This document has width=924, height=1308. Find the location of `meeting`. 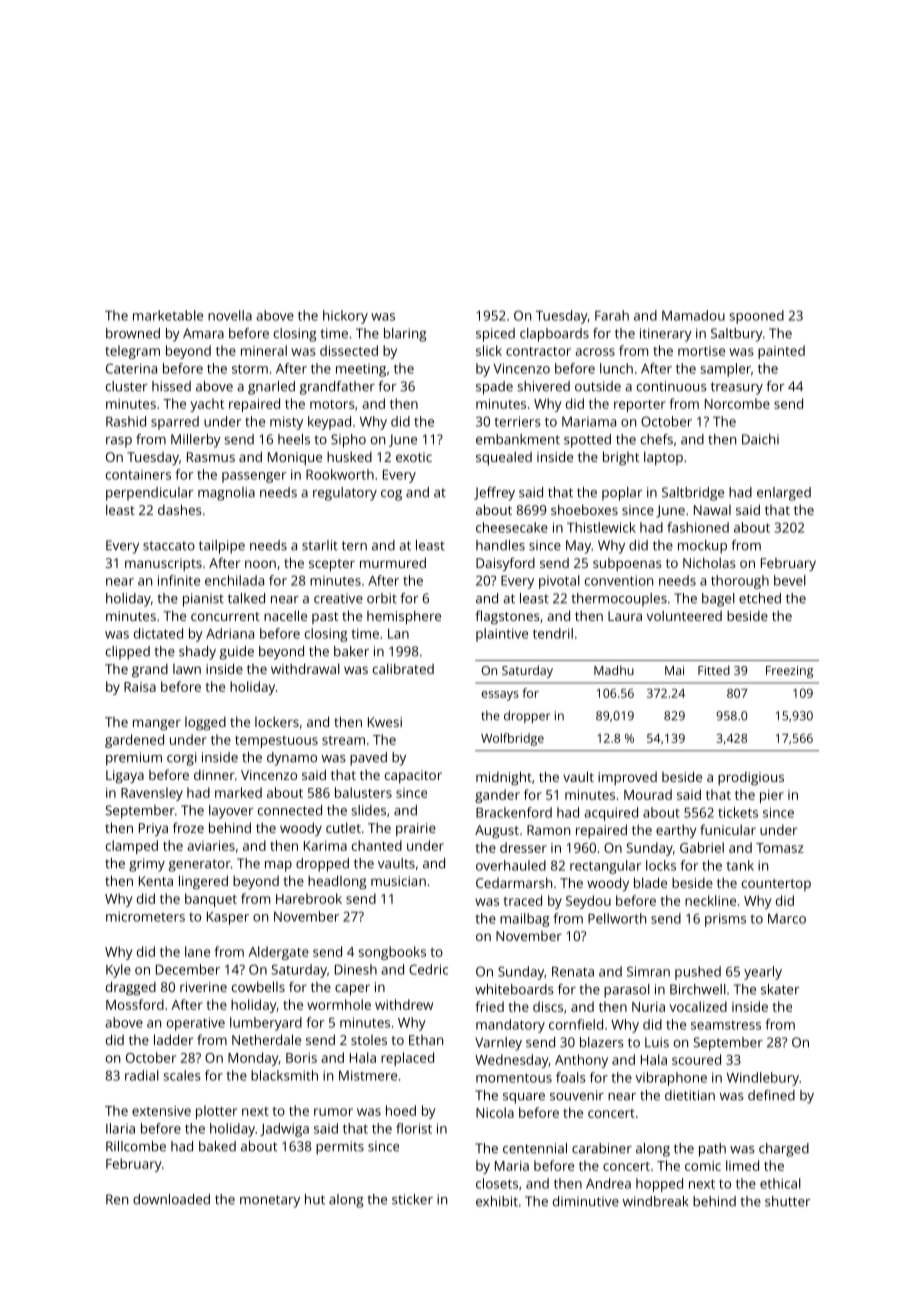

meeting is located at coordinates (361, 370).
